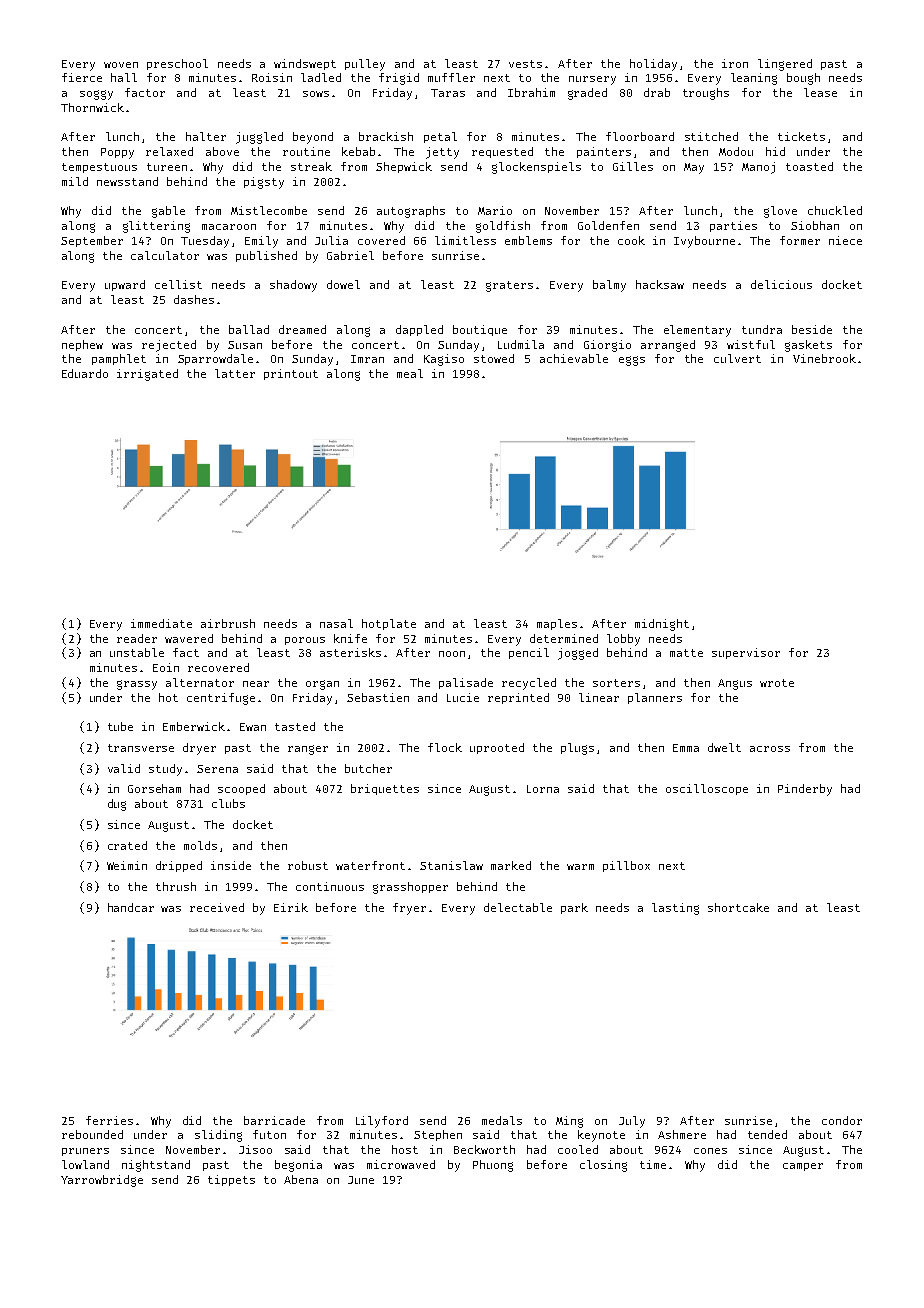  Describe the element at coordinates (229, 227) in the page. I see `macaroon` at that location.
